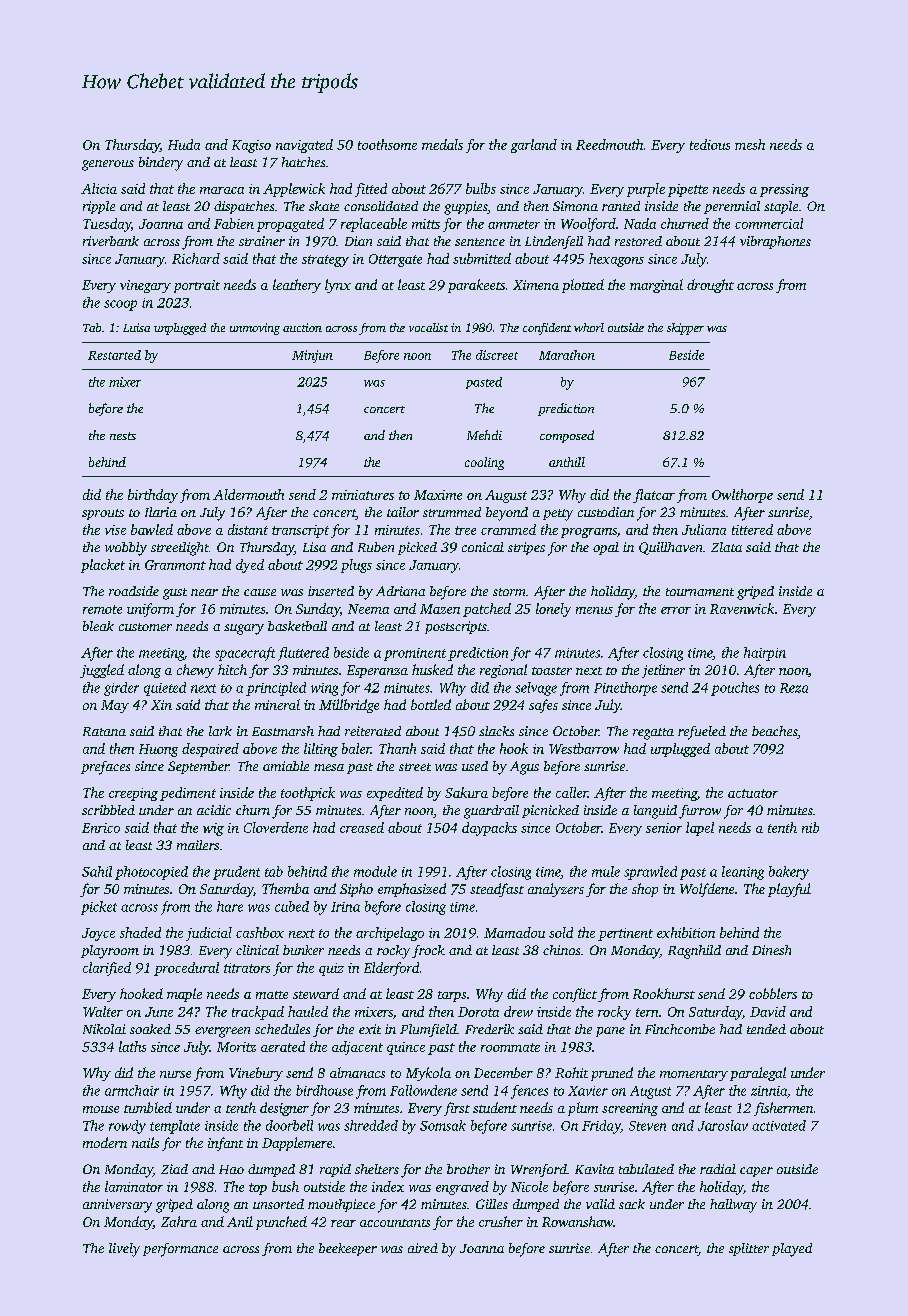 Image resolution: width=908 pixels, height=1316 pixels. Describe the element at coordinates (710, 286) in the screenshot. I see `drought` at that location.
